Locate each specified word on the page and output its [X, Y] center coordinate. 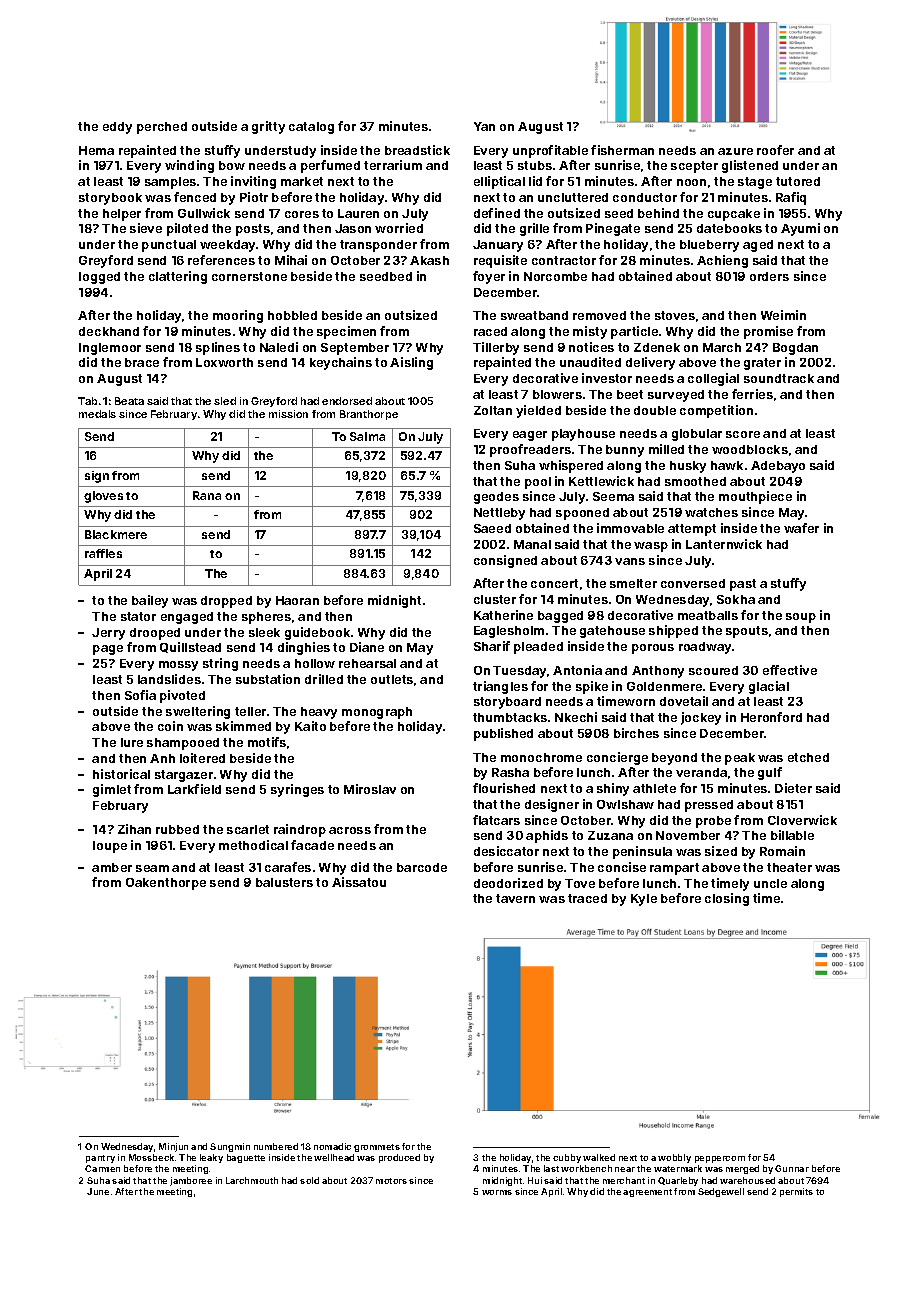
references [221, 260]
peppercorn [720, 1159]
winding [189, 166]
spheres [266, 618]
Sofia [140, 695]
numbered [276, 1146]
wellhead [334, 1157]
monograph [377, 713]
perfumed [330, 166]
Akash [429, 260]
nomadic [332, 1146]
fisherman [622, 150]
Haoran [297, 600]
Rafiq [791, 198]
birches [636, 733]
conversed [693, 583]
